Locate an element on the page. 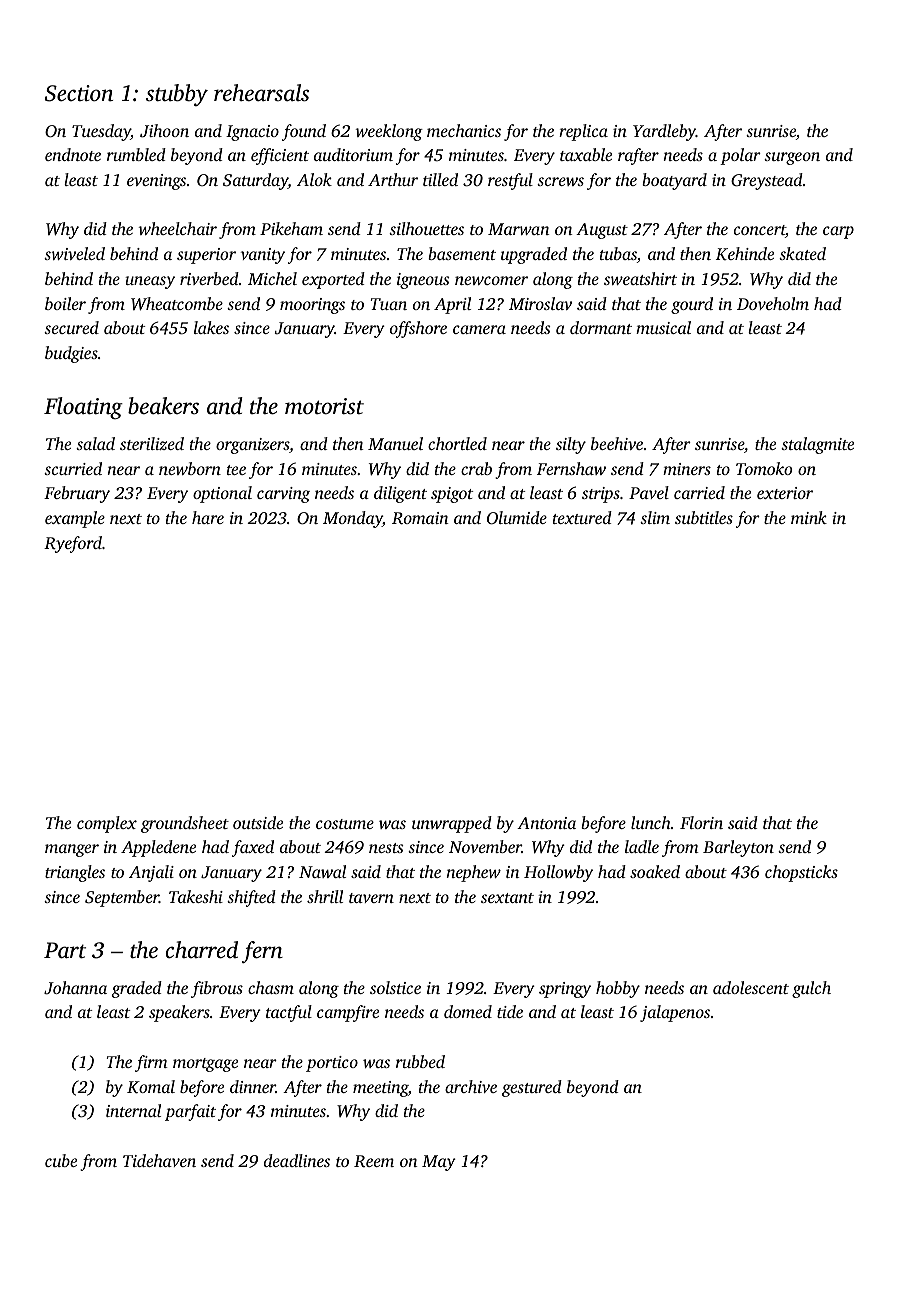 Image resolution: width=908 pixels, height=1316 pixels. boatyard is located at coordinates (674, 181).
